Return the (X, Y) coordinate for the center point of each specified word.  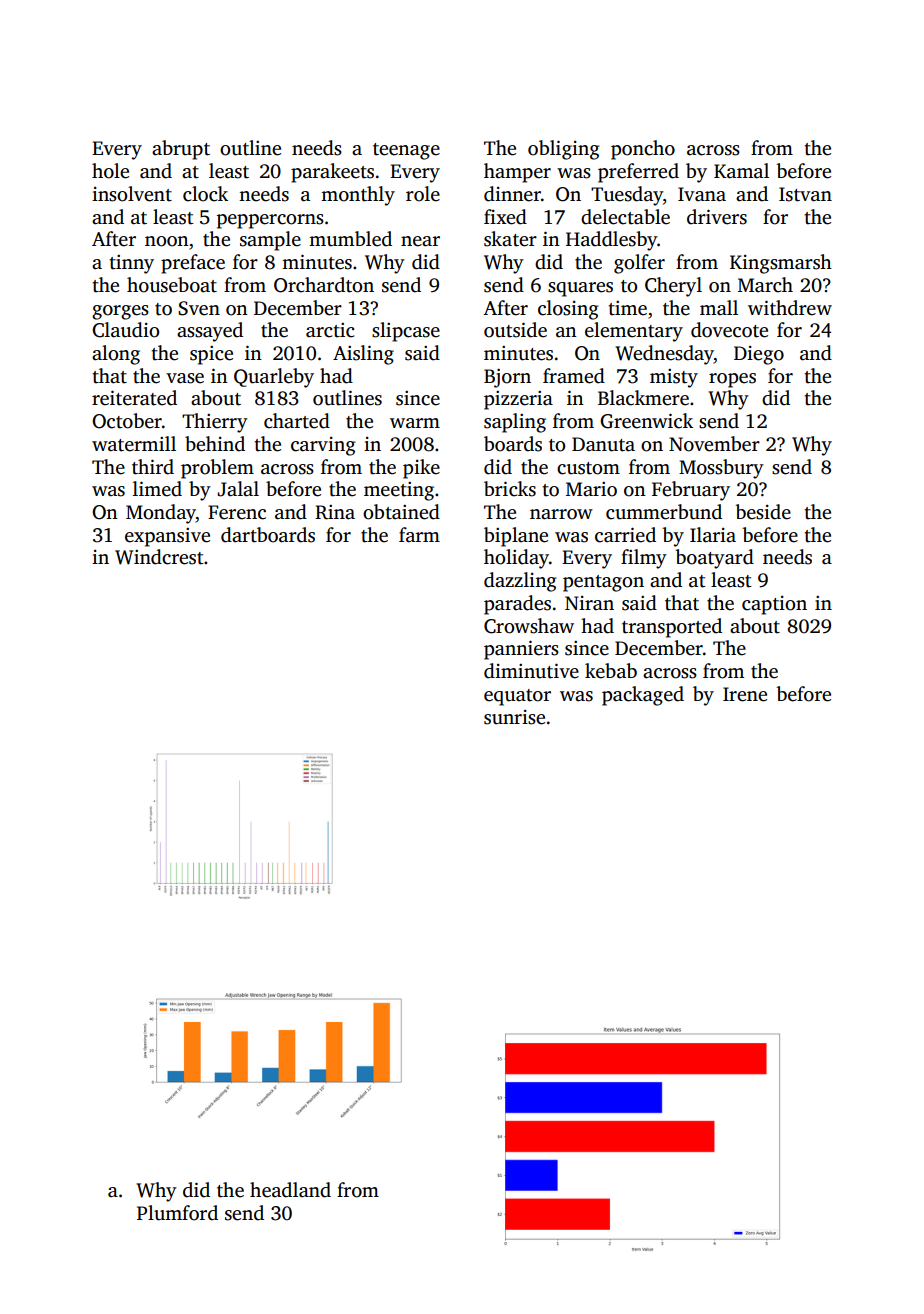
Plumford (177, 1213)
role (423, 194)
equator (517, 697)
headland (290, 1190)
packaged (643, 696)
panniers (521, 650)
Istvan (805, 194)
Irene (745, 694)
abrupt (181, 150)
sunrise (514, 717)
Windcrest (159, 557)
